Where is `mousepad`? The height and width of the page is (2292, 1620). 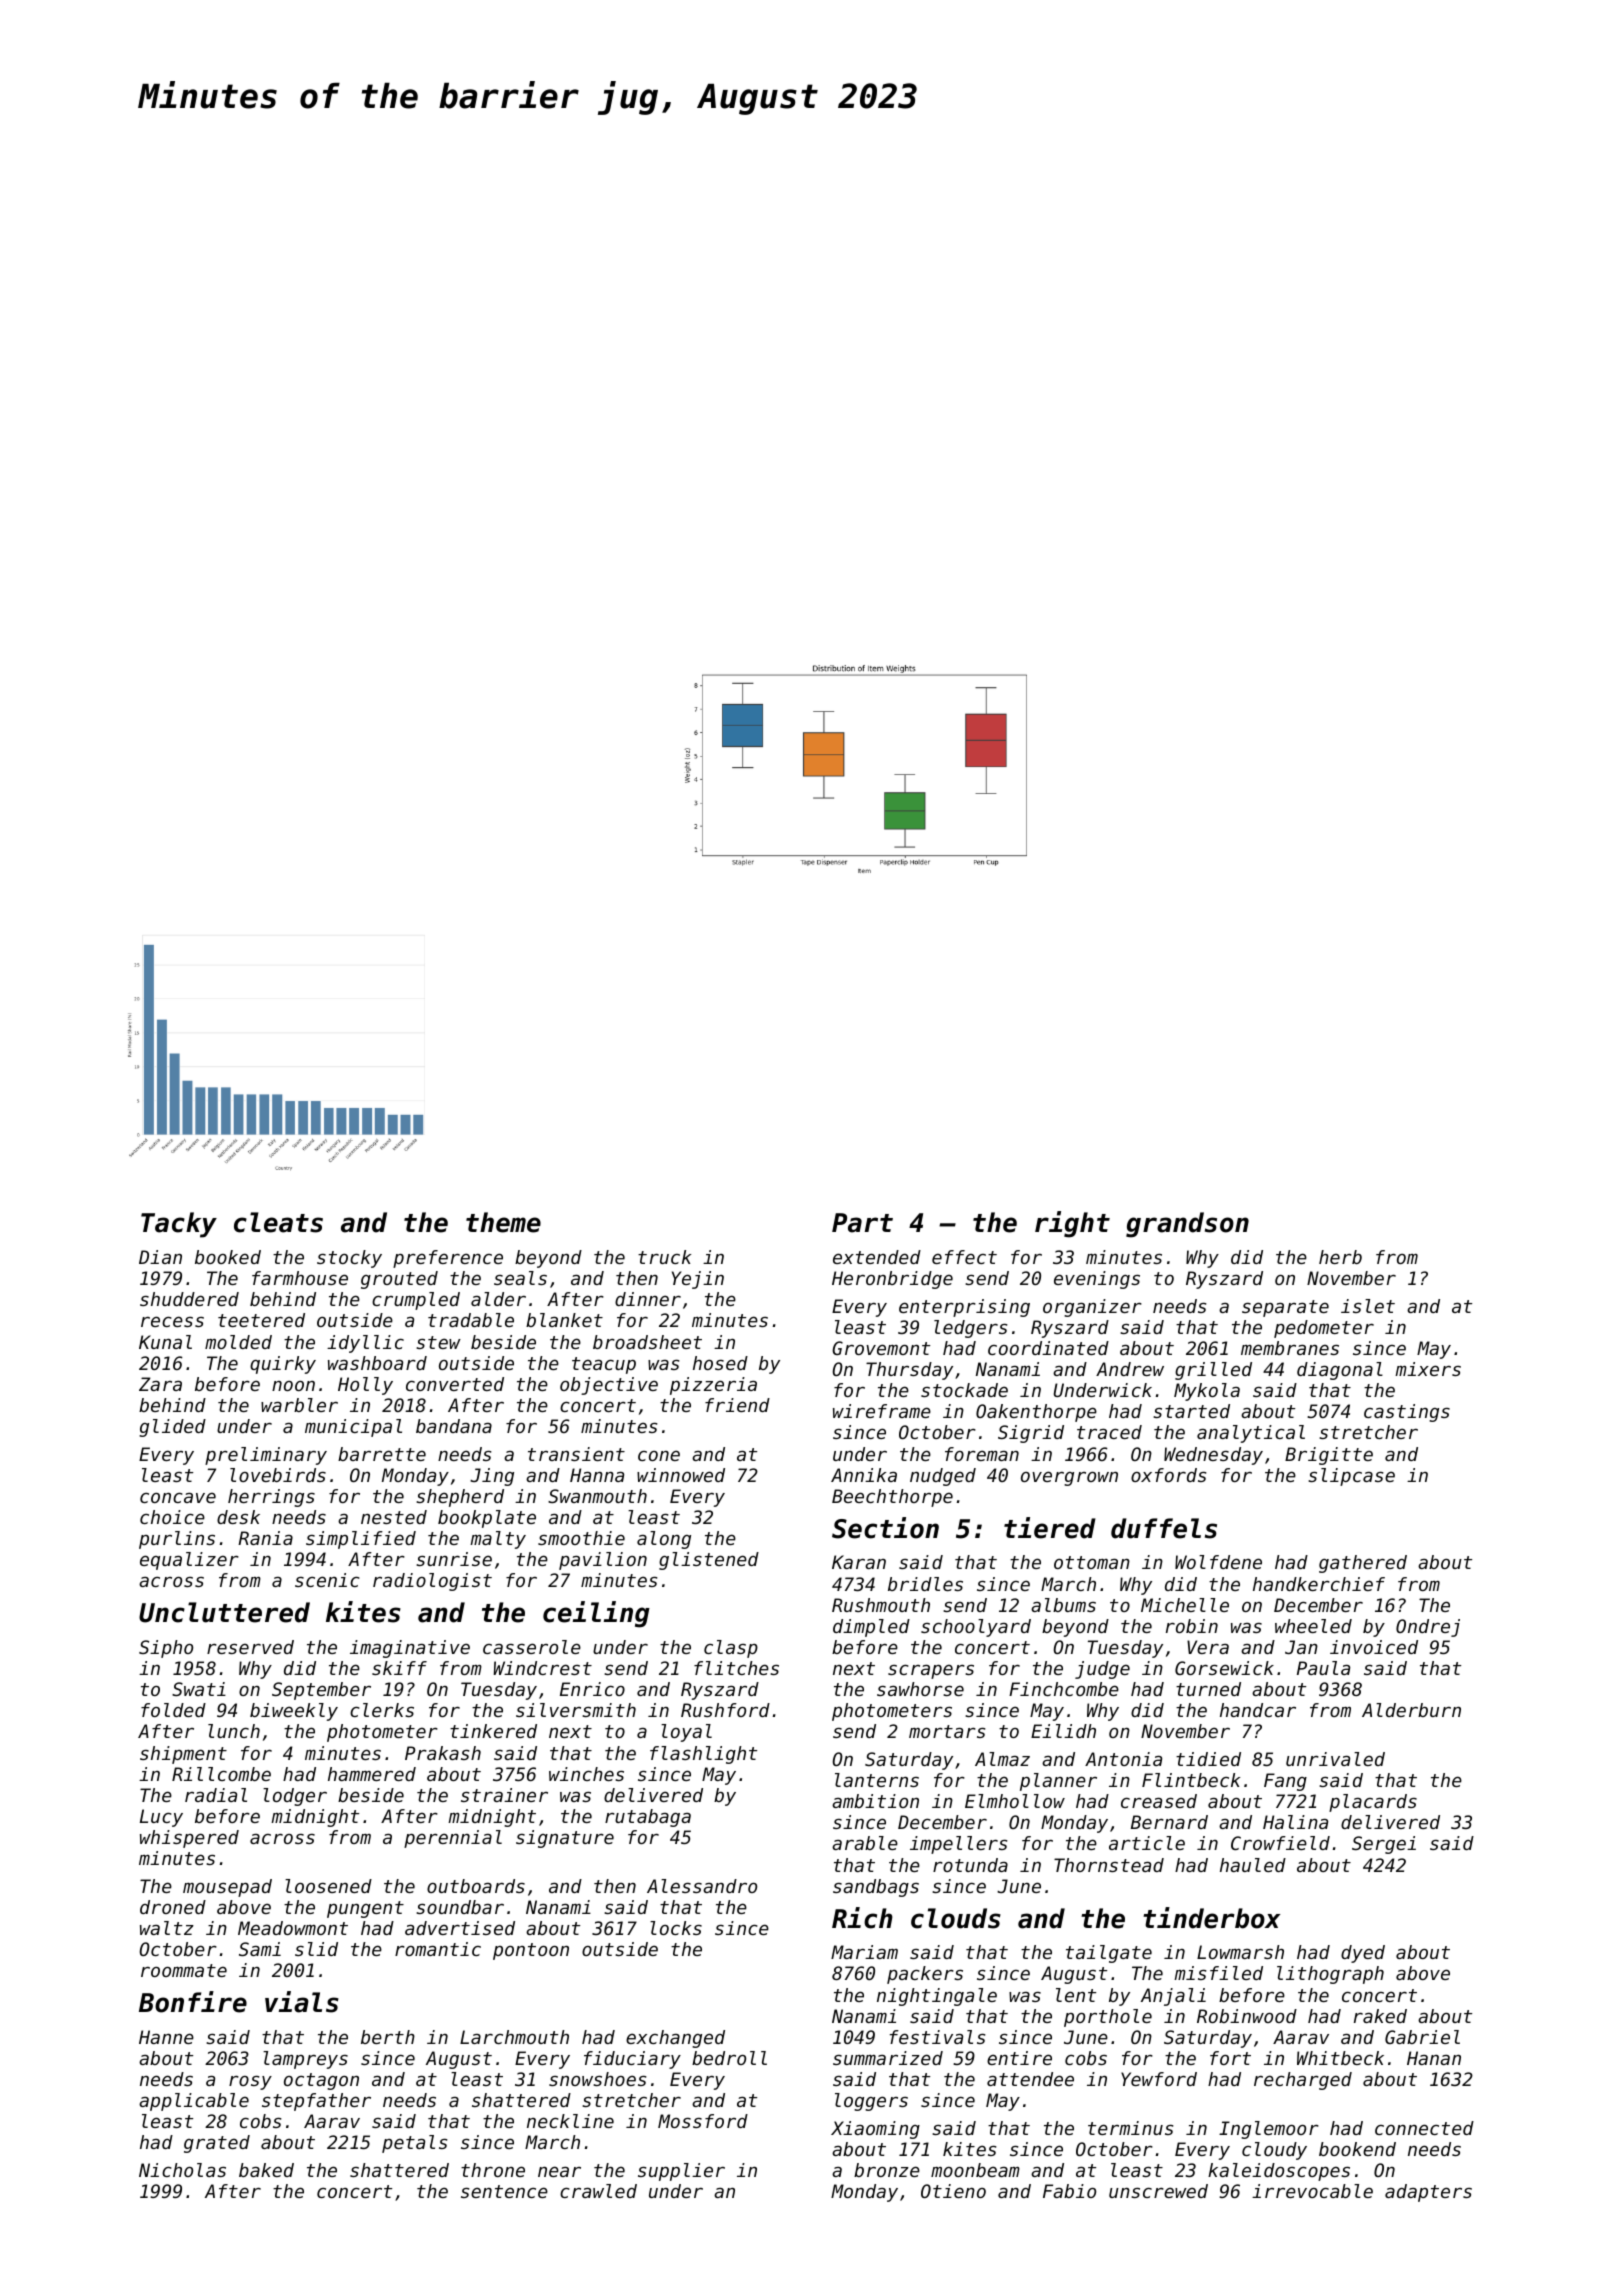
mousepad is located at coordinates (227, 1888).
